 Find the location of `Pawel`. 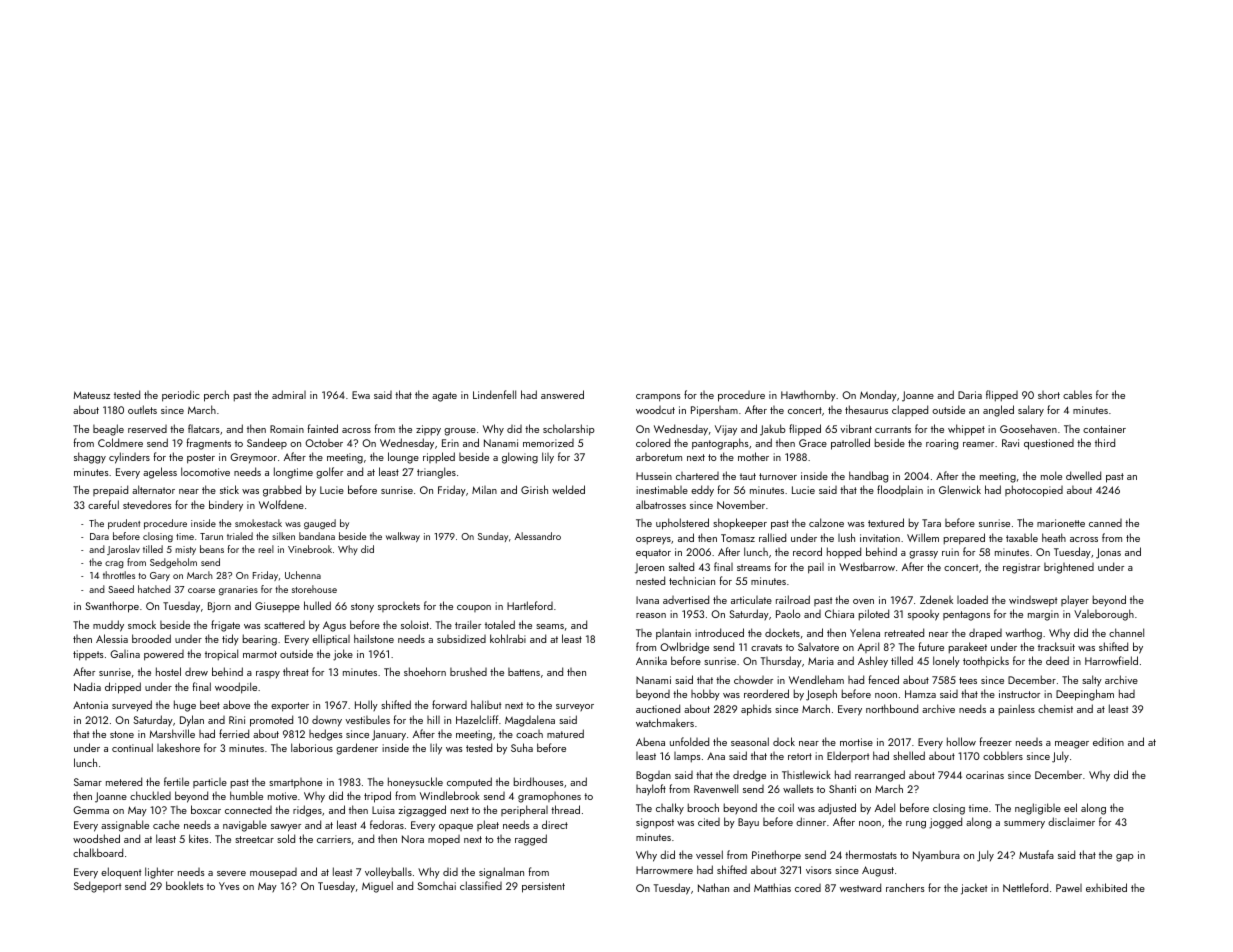

Pawel is located at coordinates (1069, 888).
